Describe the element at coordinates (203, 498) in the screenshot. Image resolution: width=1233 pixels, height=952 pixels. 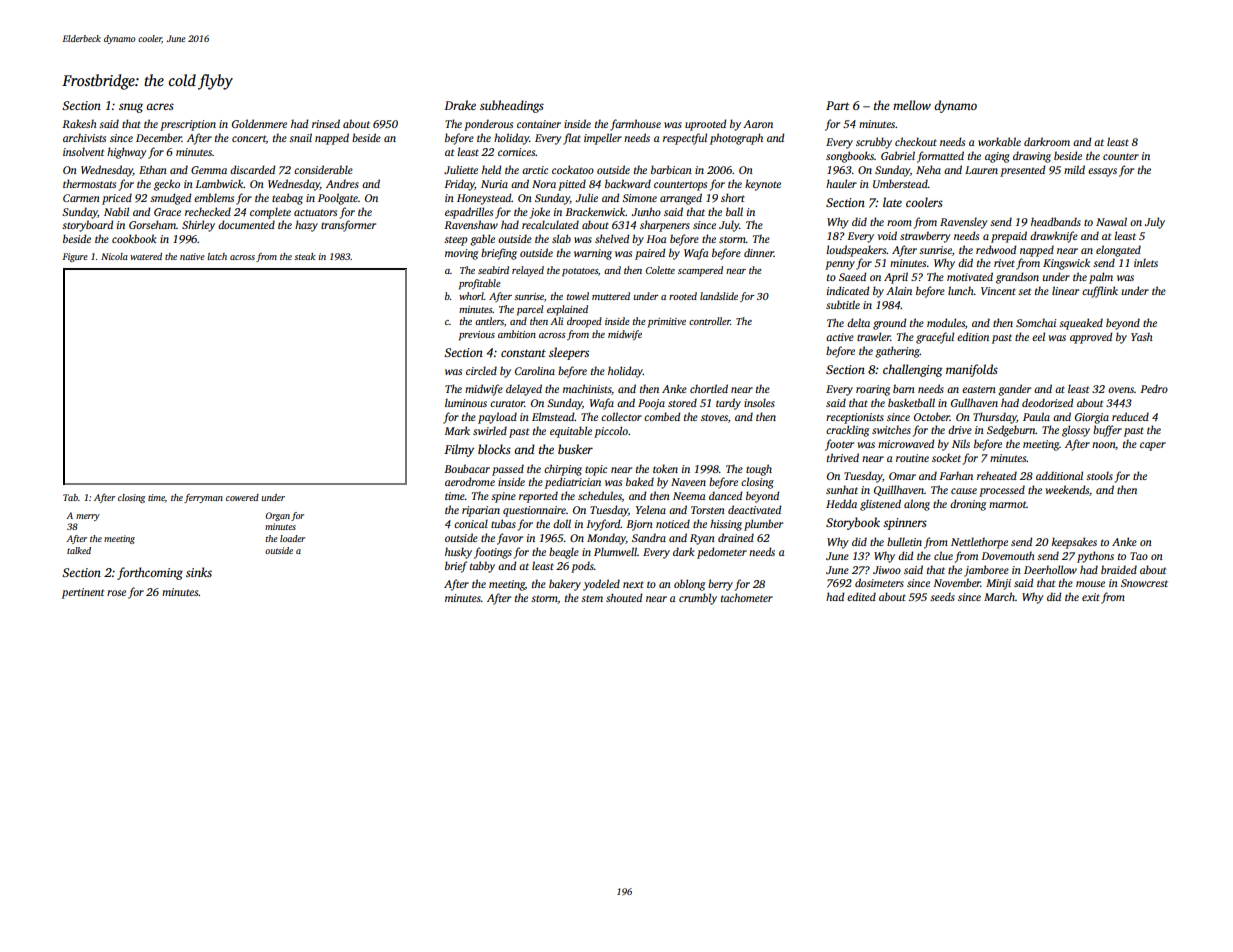
I see `ferryman` at that location.
